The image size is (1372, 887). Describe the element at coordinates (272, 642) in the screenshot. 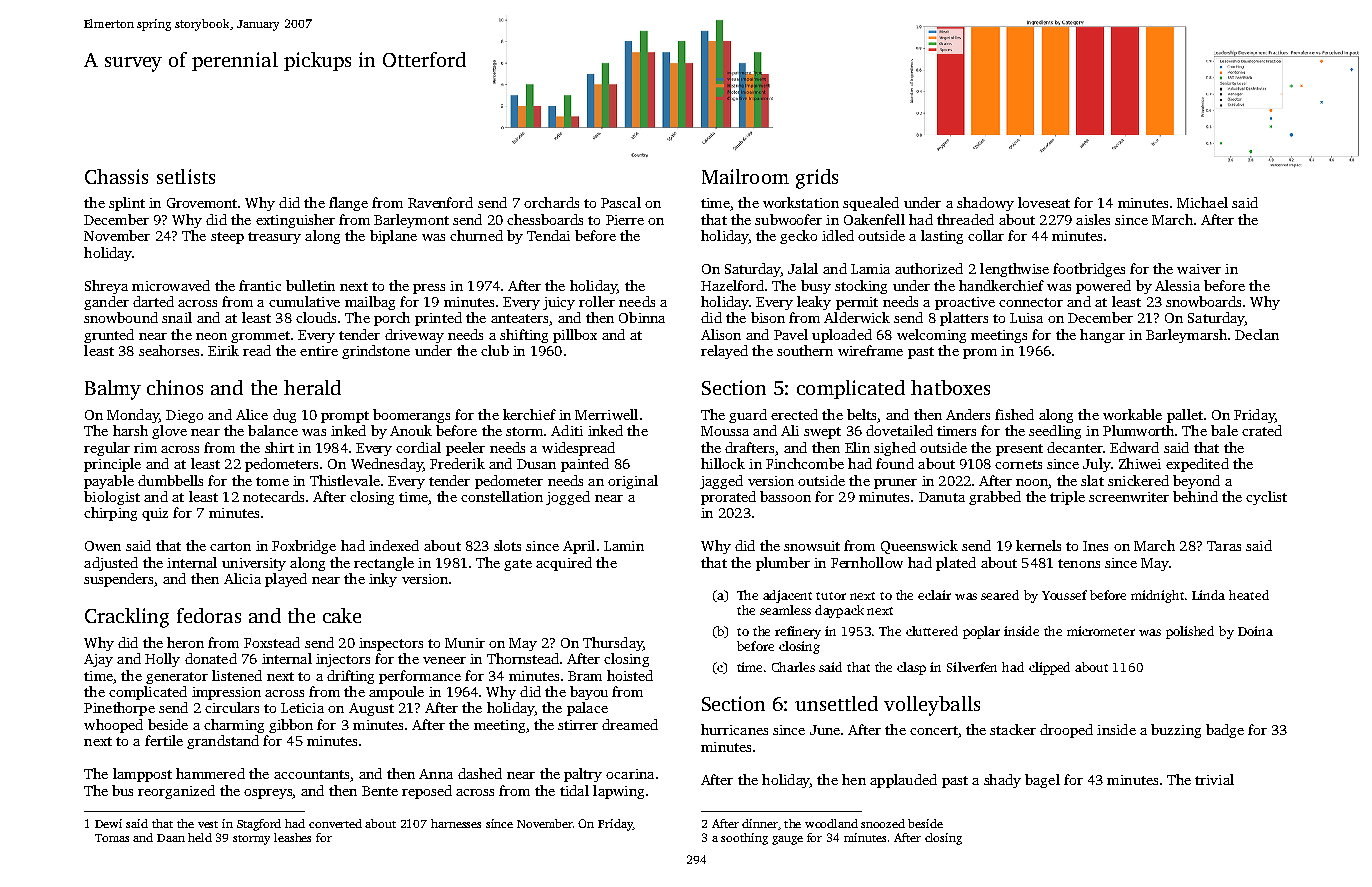

I see `Foxstead` at that location.
